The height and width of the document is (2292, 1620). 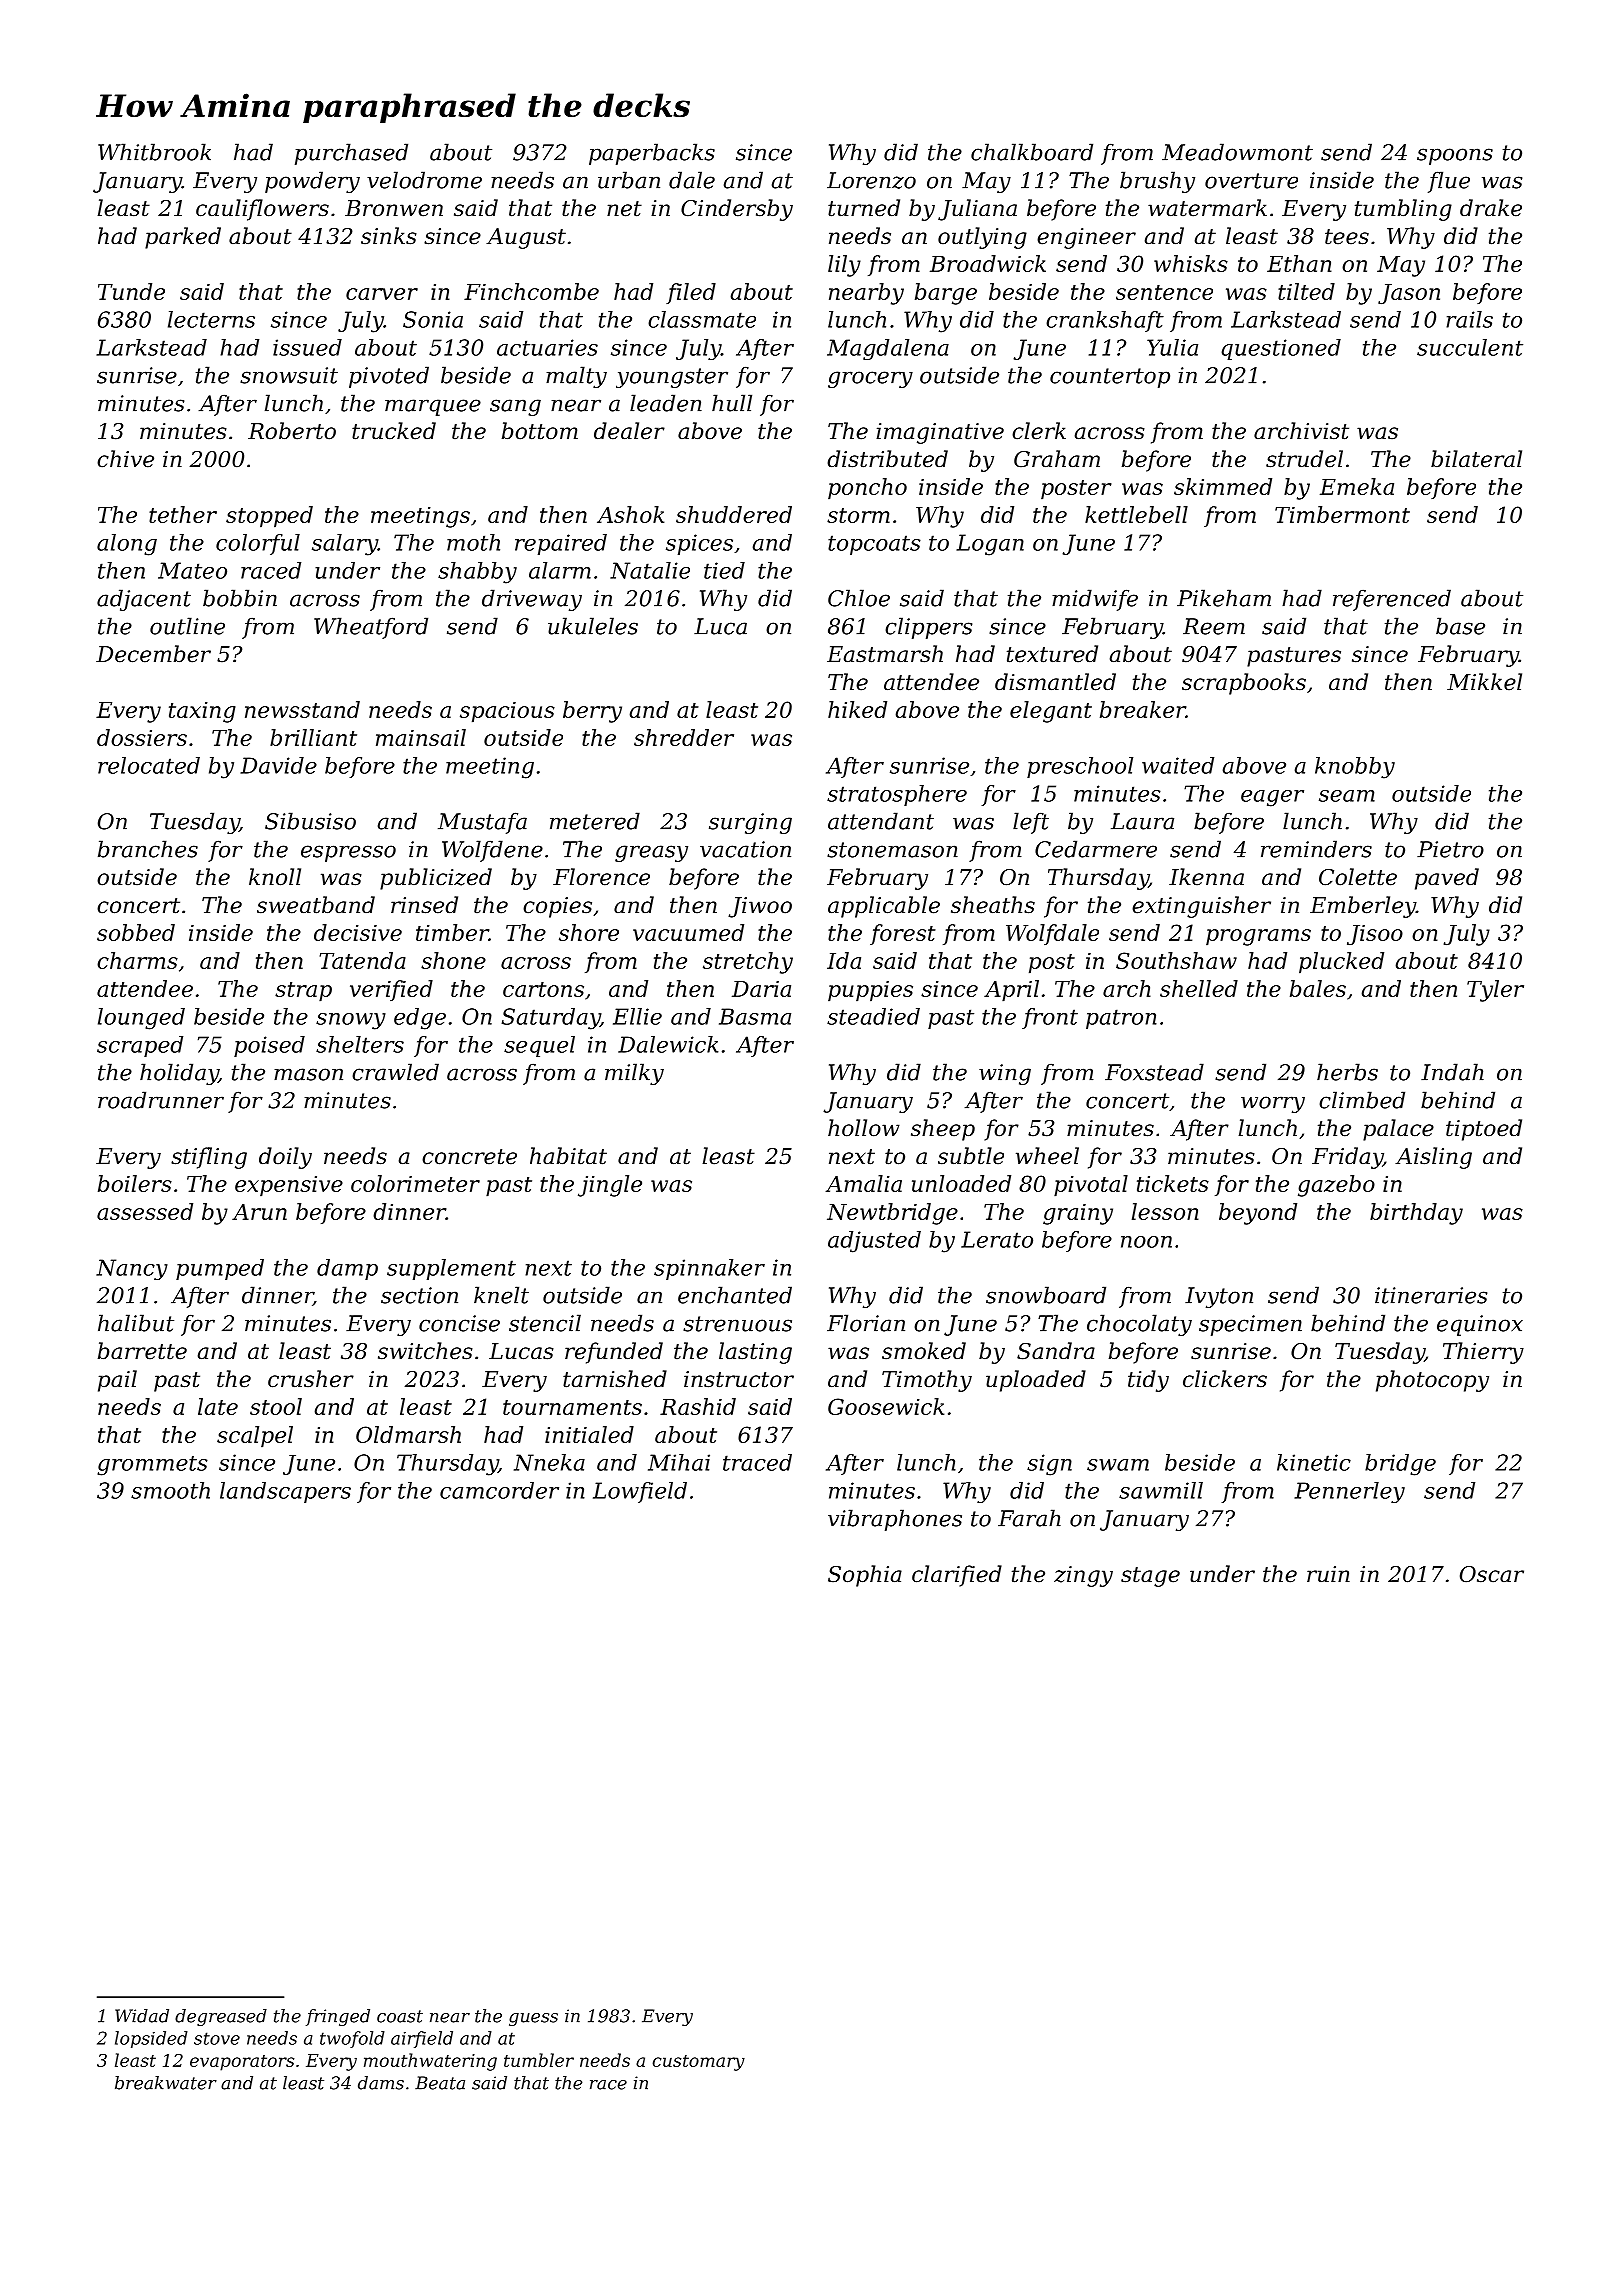 What do you see at coordinates (1237, 152) in the document?
I see `Meadowmont` at bounding box center [1237, 152].
